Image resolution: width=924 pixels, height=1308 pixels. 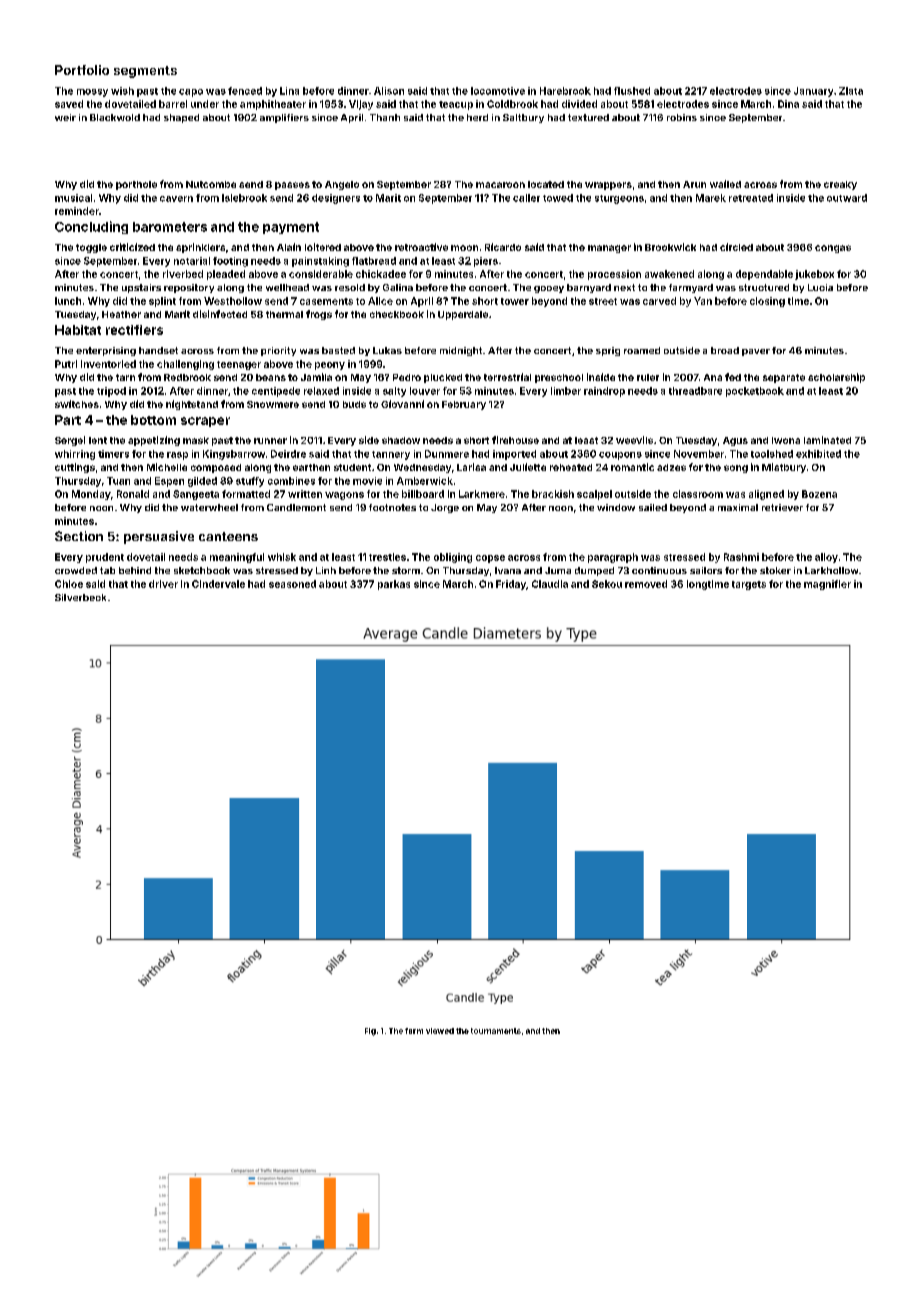 I want to click on salty, so click(x=394, y=392).
